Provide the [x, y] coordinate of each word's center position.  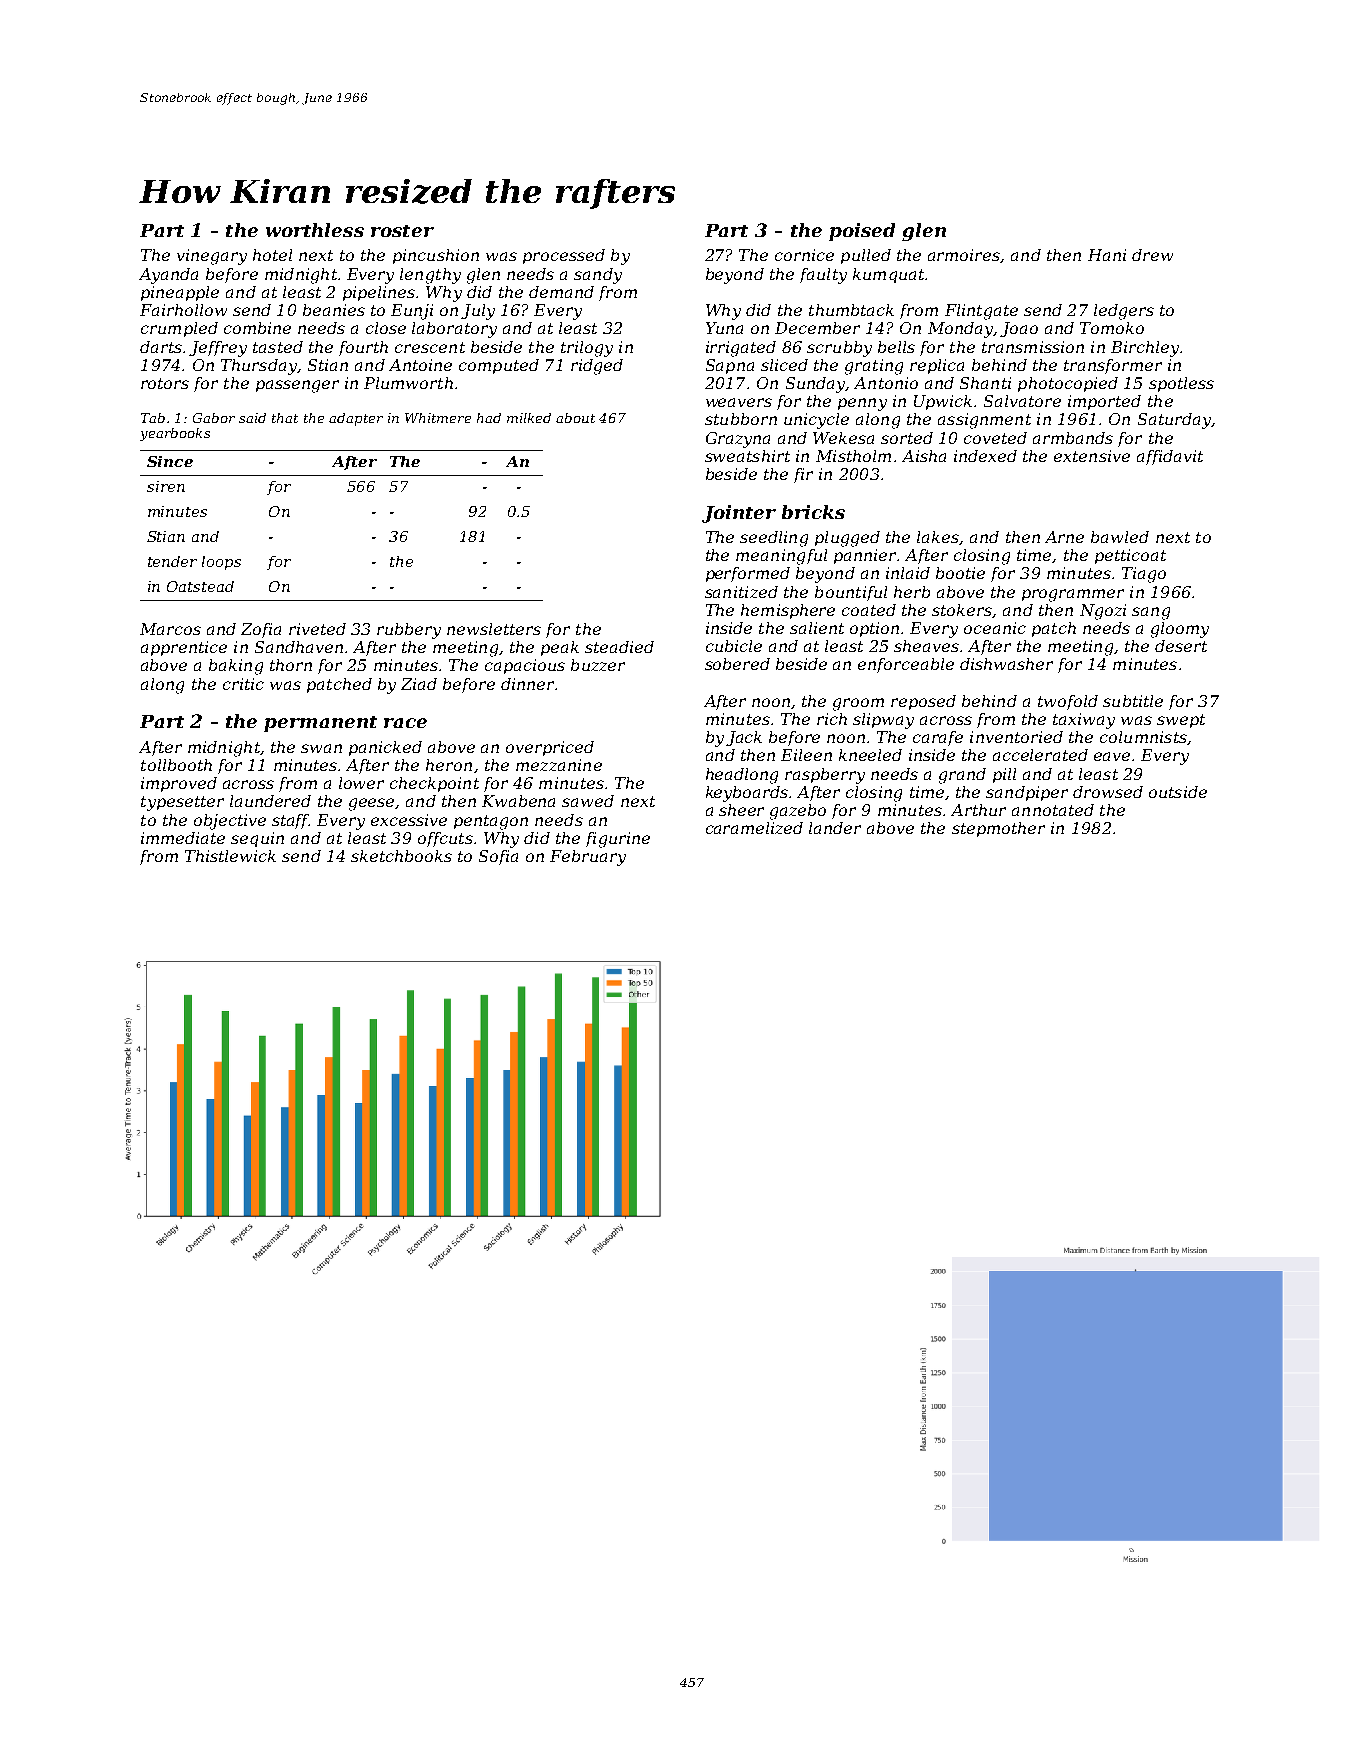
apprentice [184, 648]
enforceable [906, 665]
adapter [356, 419]
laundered [270, 801]
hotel [272, 255]
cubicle [734, 646]
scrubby [839, 349]
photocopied [1068, 384]
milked [529, 418]
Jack [744, 738]
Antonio [886, 383]
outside [1178, 792]
